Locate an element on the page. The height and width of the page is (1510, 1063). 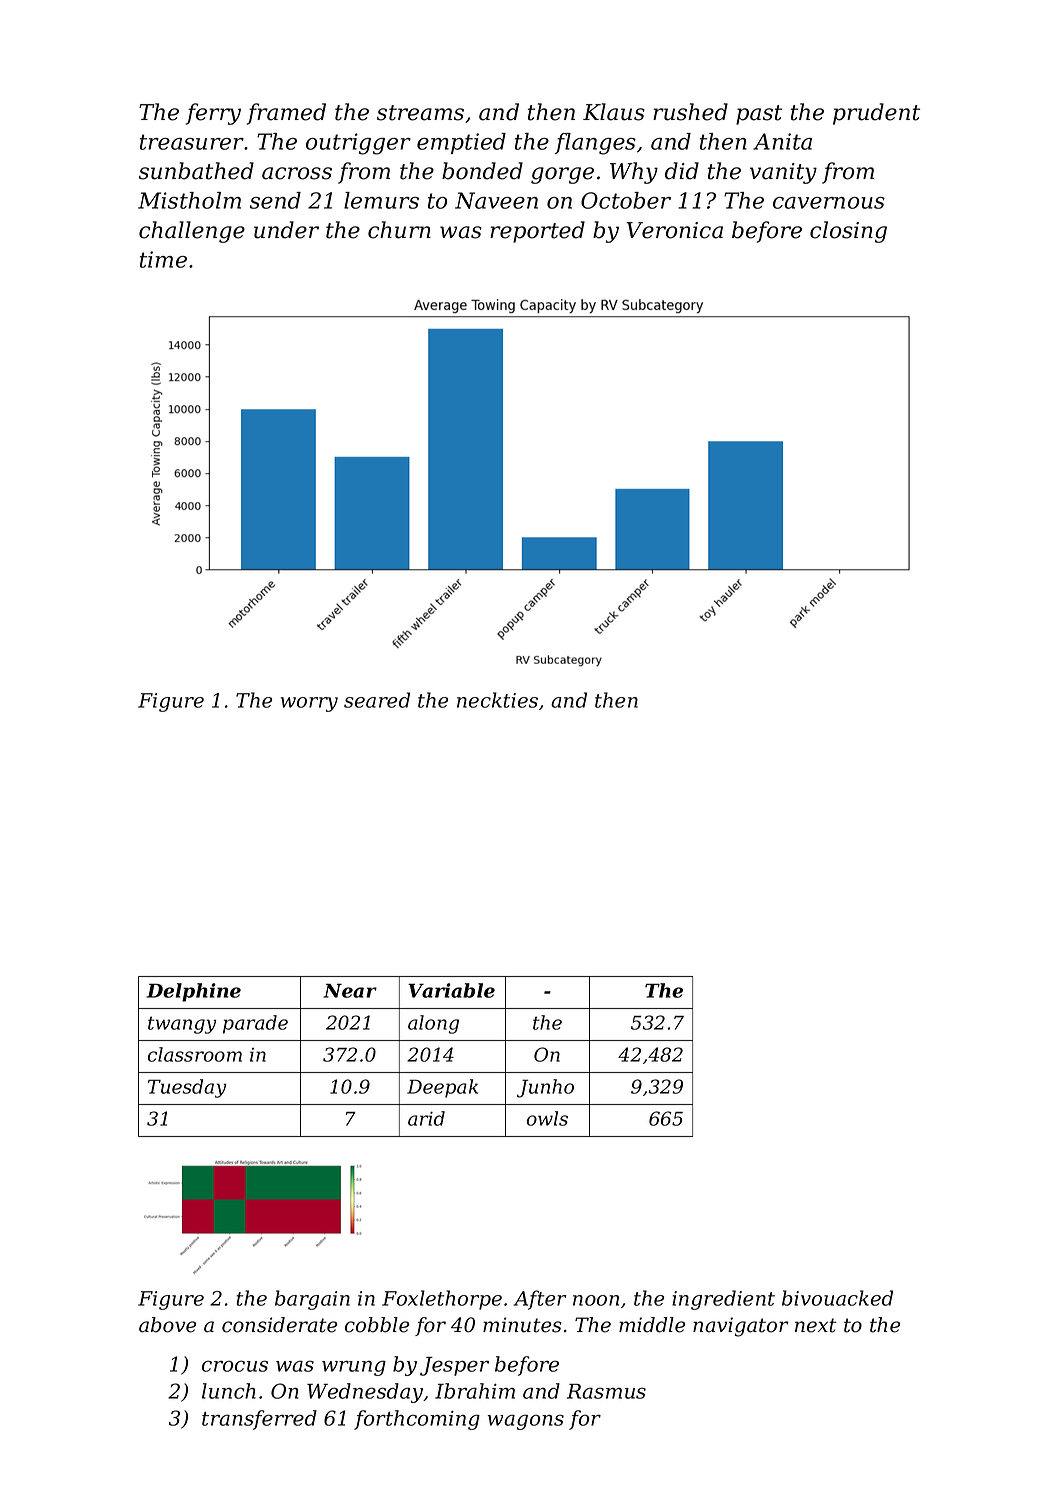
challenge is located at coordinates (192, 232).
